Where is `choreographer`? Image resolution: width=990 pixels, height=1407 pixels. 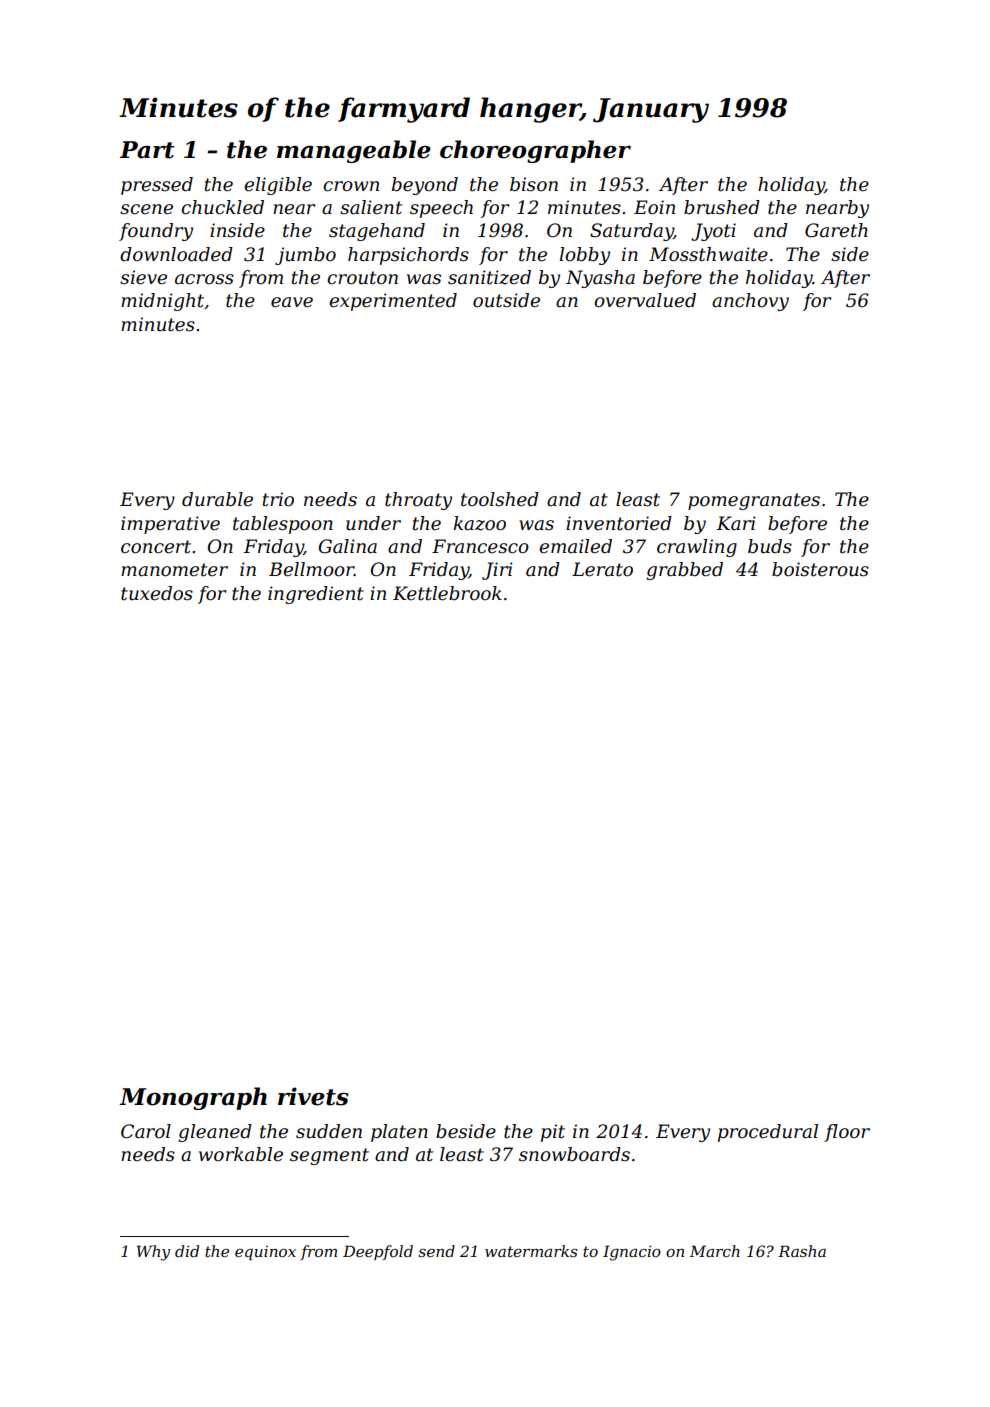 choreographer is located at coordinates (535, 151).
